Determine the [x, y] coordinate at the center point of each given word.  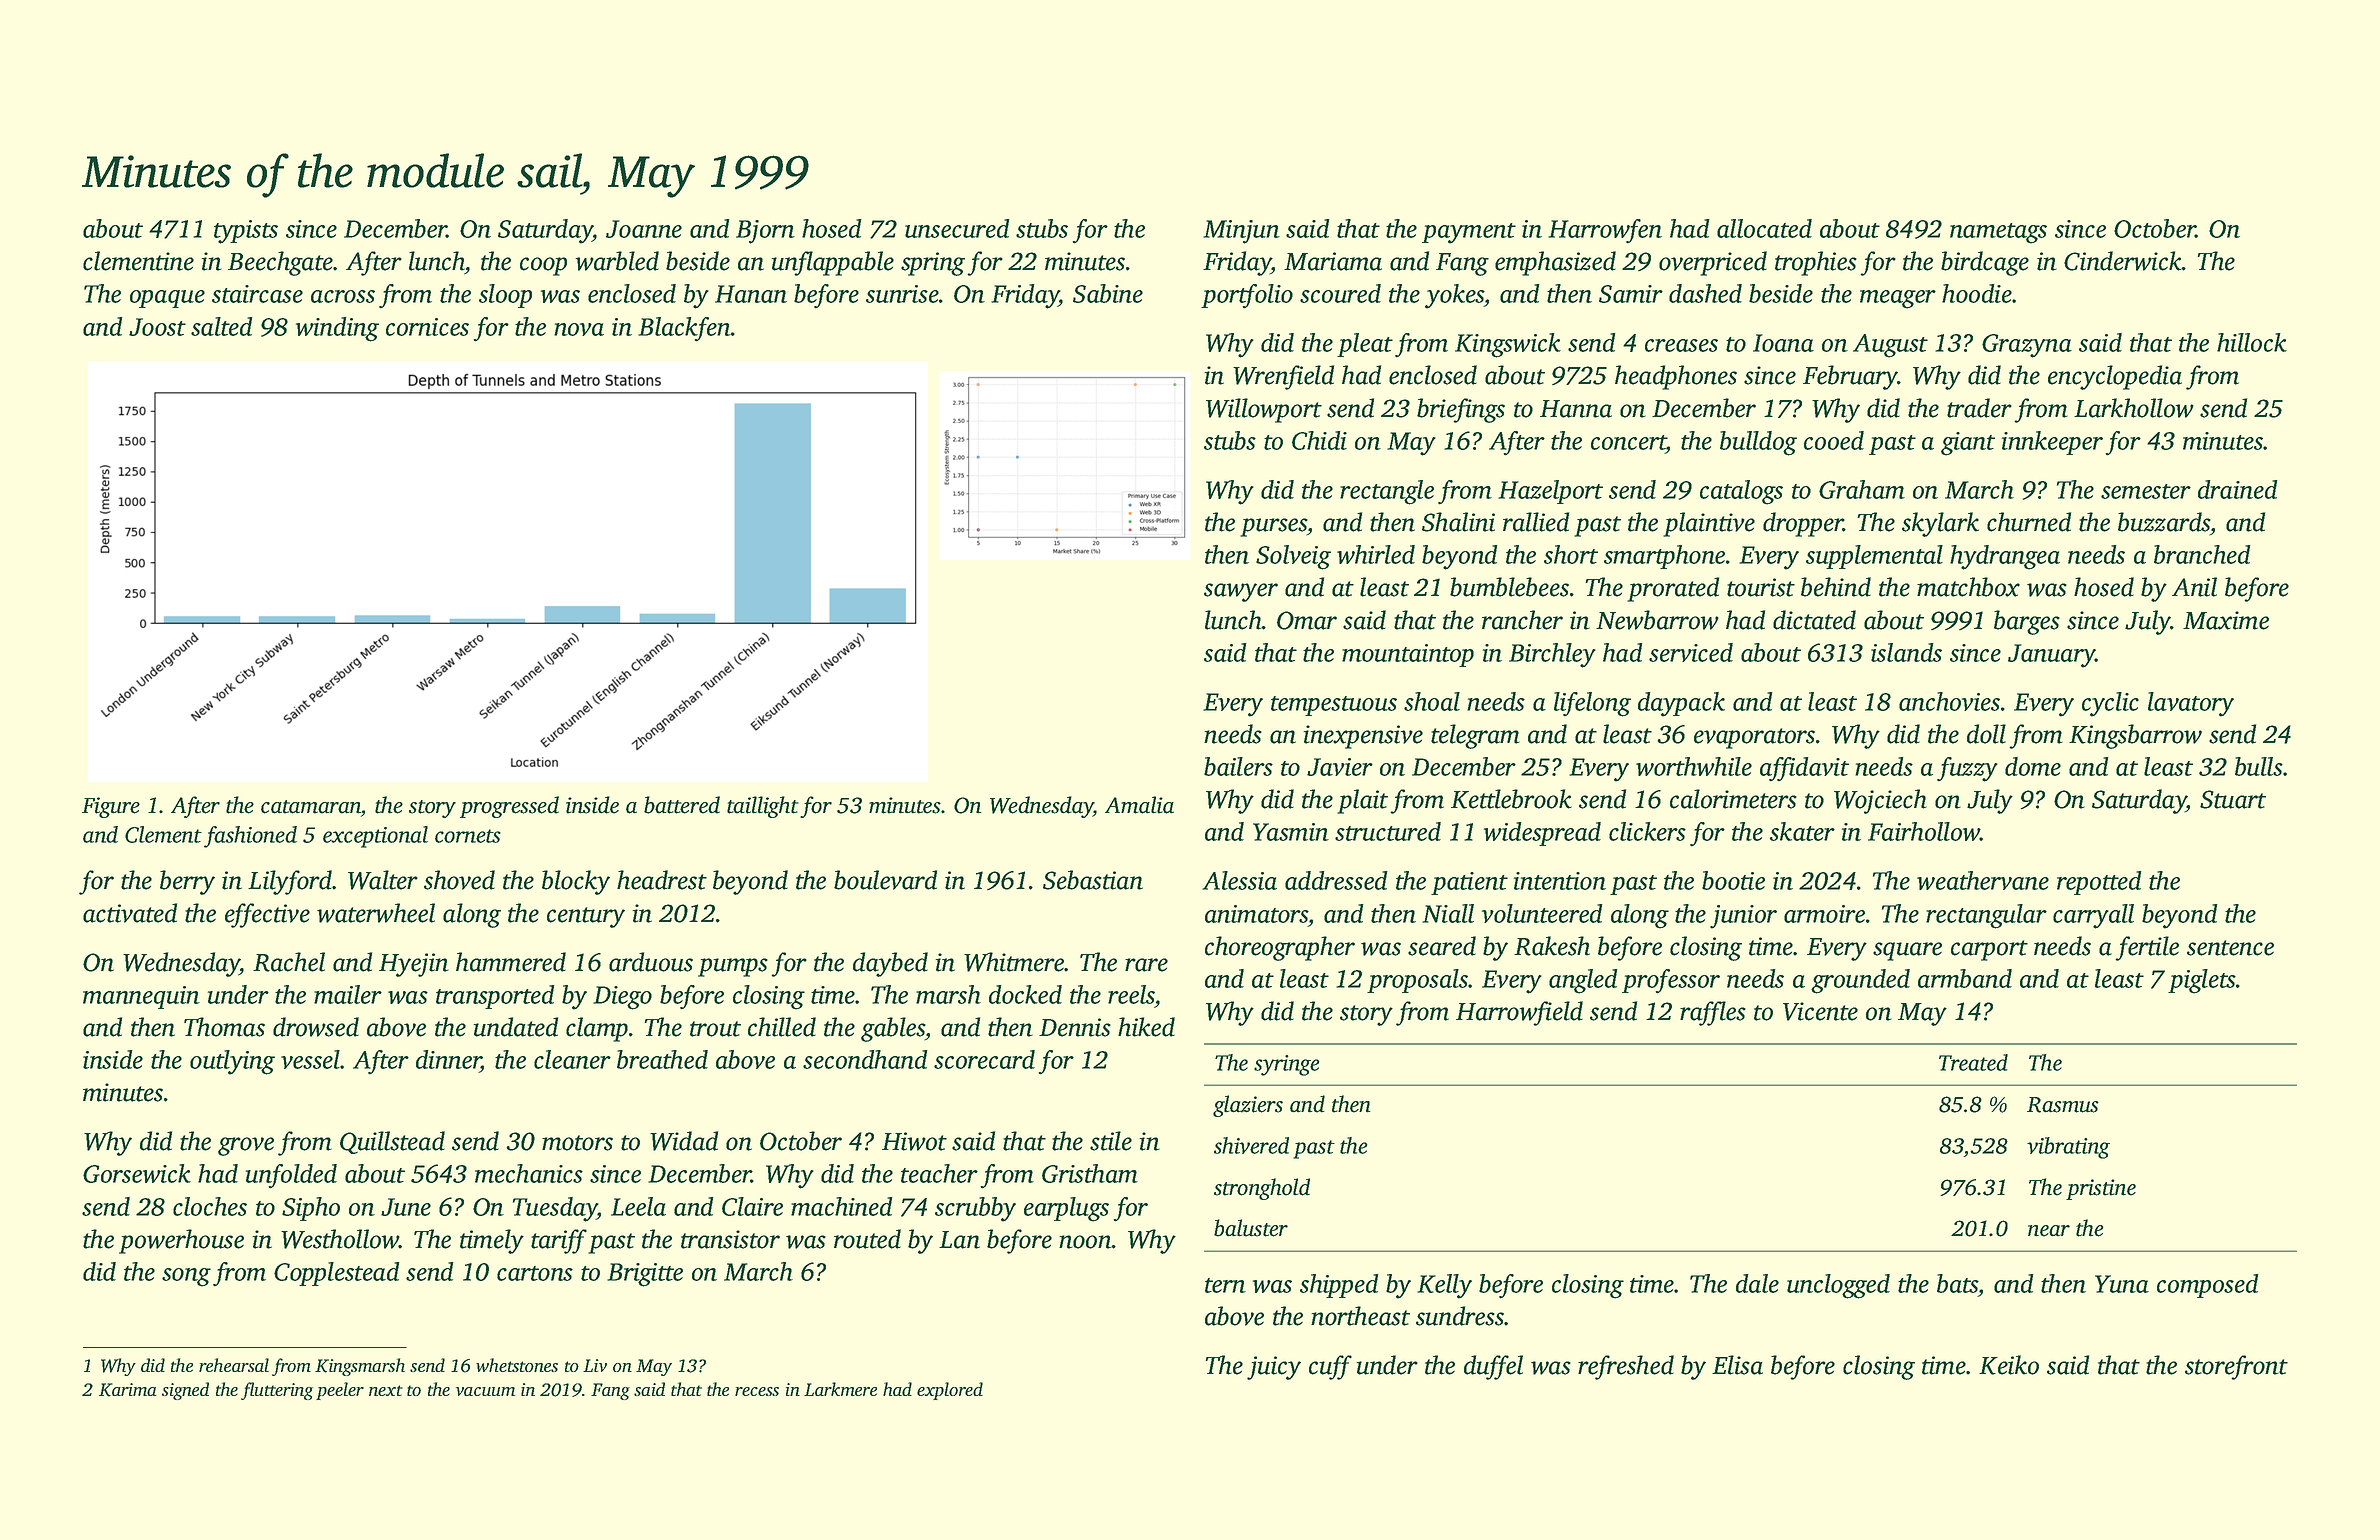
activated [130, 913]
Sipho [311, 1209]
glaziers [1248, 1106]
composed [2208, 1286]
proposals [1417, 981]
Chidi [1319, 440]
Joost [157, 327]
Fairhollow [1924, 831]
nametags [1998, 233]
